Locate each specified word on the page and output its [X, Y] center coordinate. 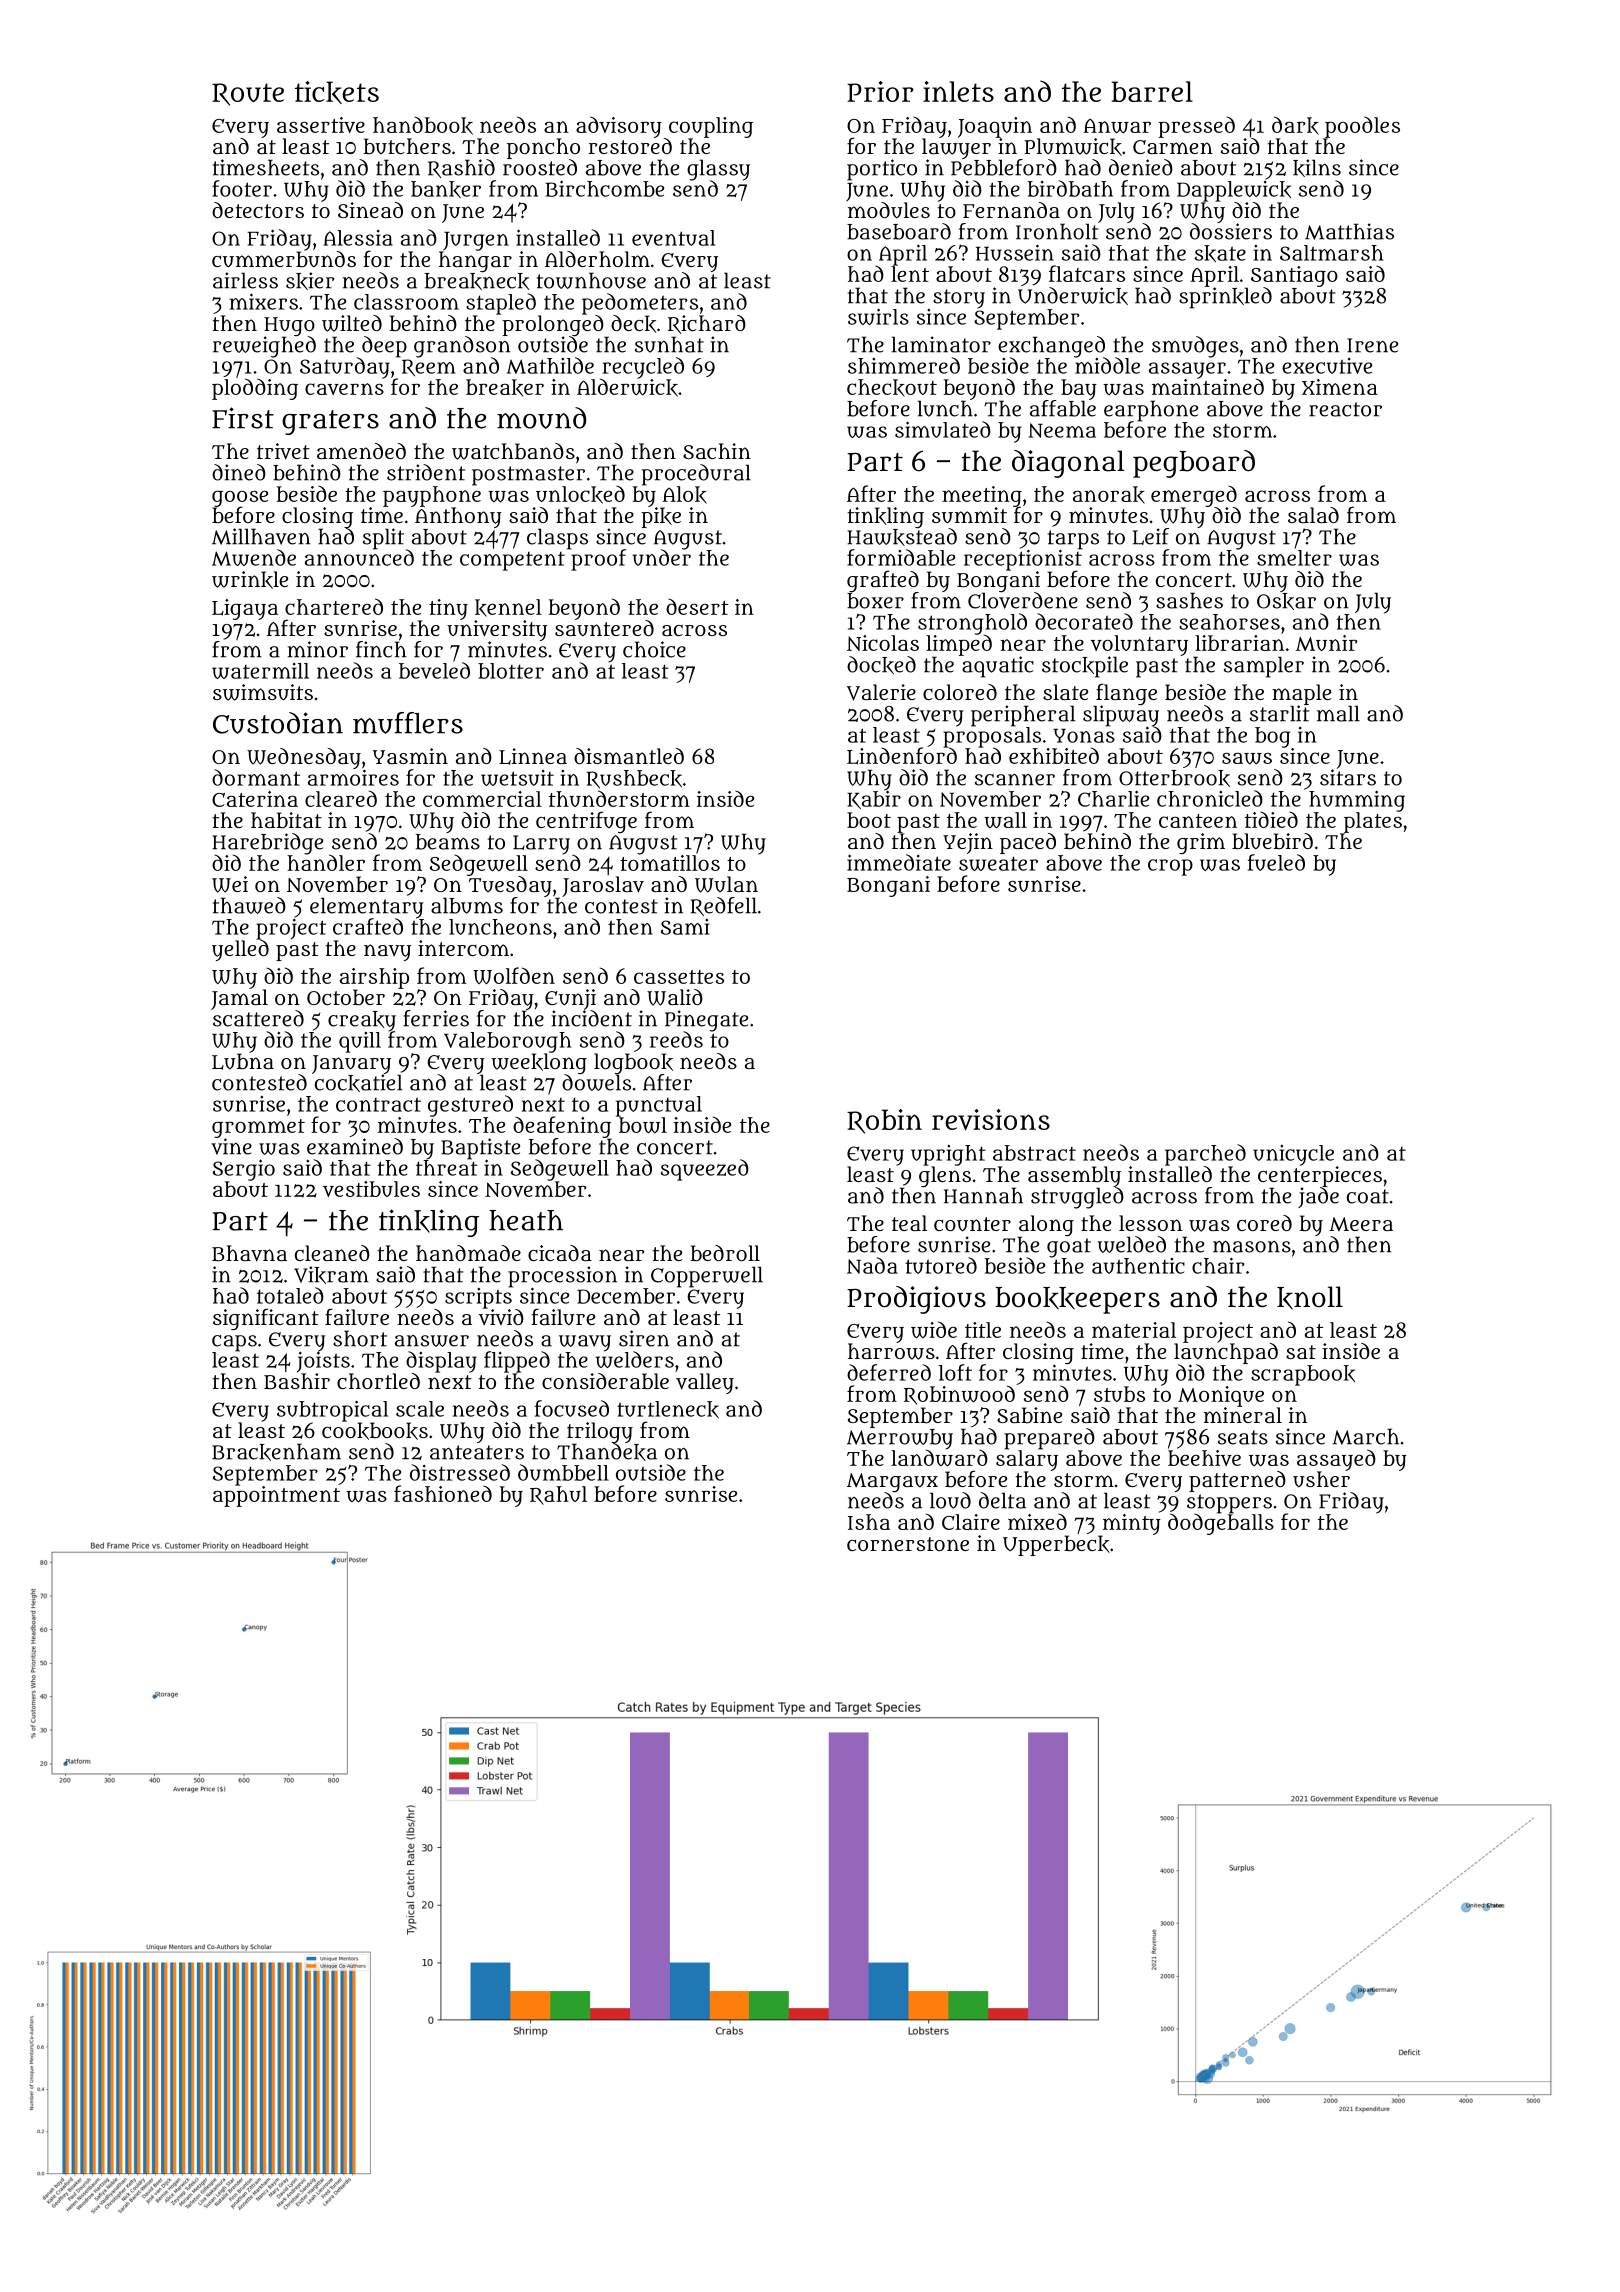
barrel [1152, 91]
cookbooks [375, 1431]
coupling [711, 127]
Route [248, 94]
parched [1205, 1155]
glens [945, 1176]
